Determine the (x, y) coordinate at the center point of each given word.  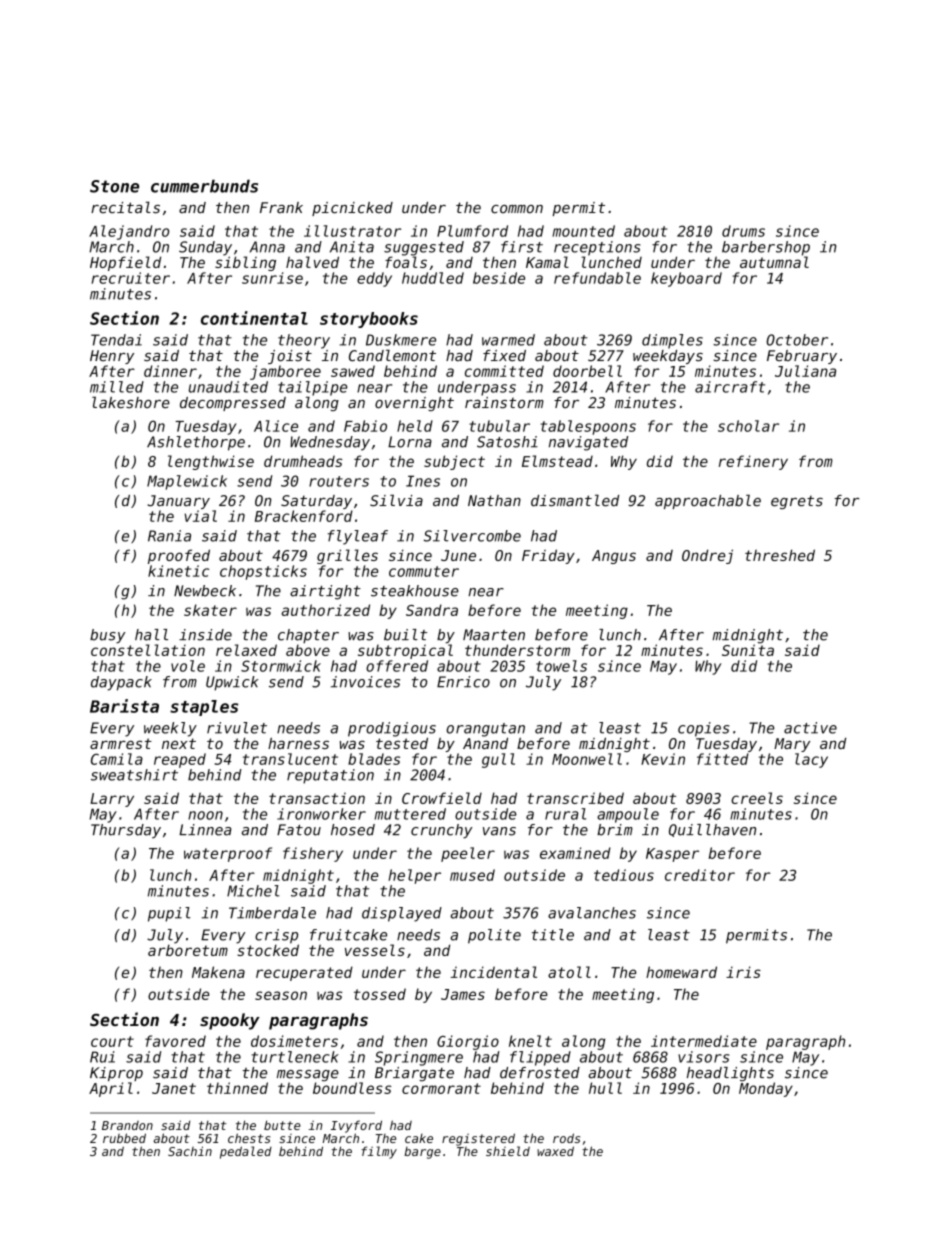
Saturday (316, 502)
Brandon (127, 1125)
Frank (281, 207)
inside (205, 635)
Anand (485, 743)
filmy (379, 1152)
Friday (548, 556)
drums (743, 231)
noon (205, 815)
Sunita (748, 650)
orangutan (485, 730)
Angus (614, 557)
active (810, 728)
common (517, 209)
